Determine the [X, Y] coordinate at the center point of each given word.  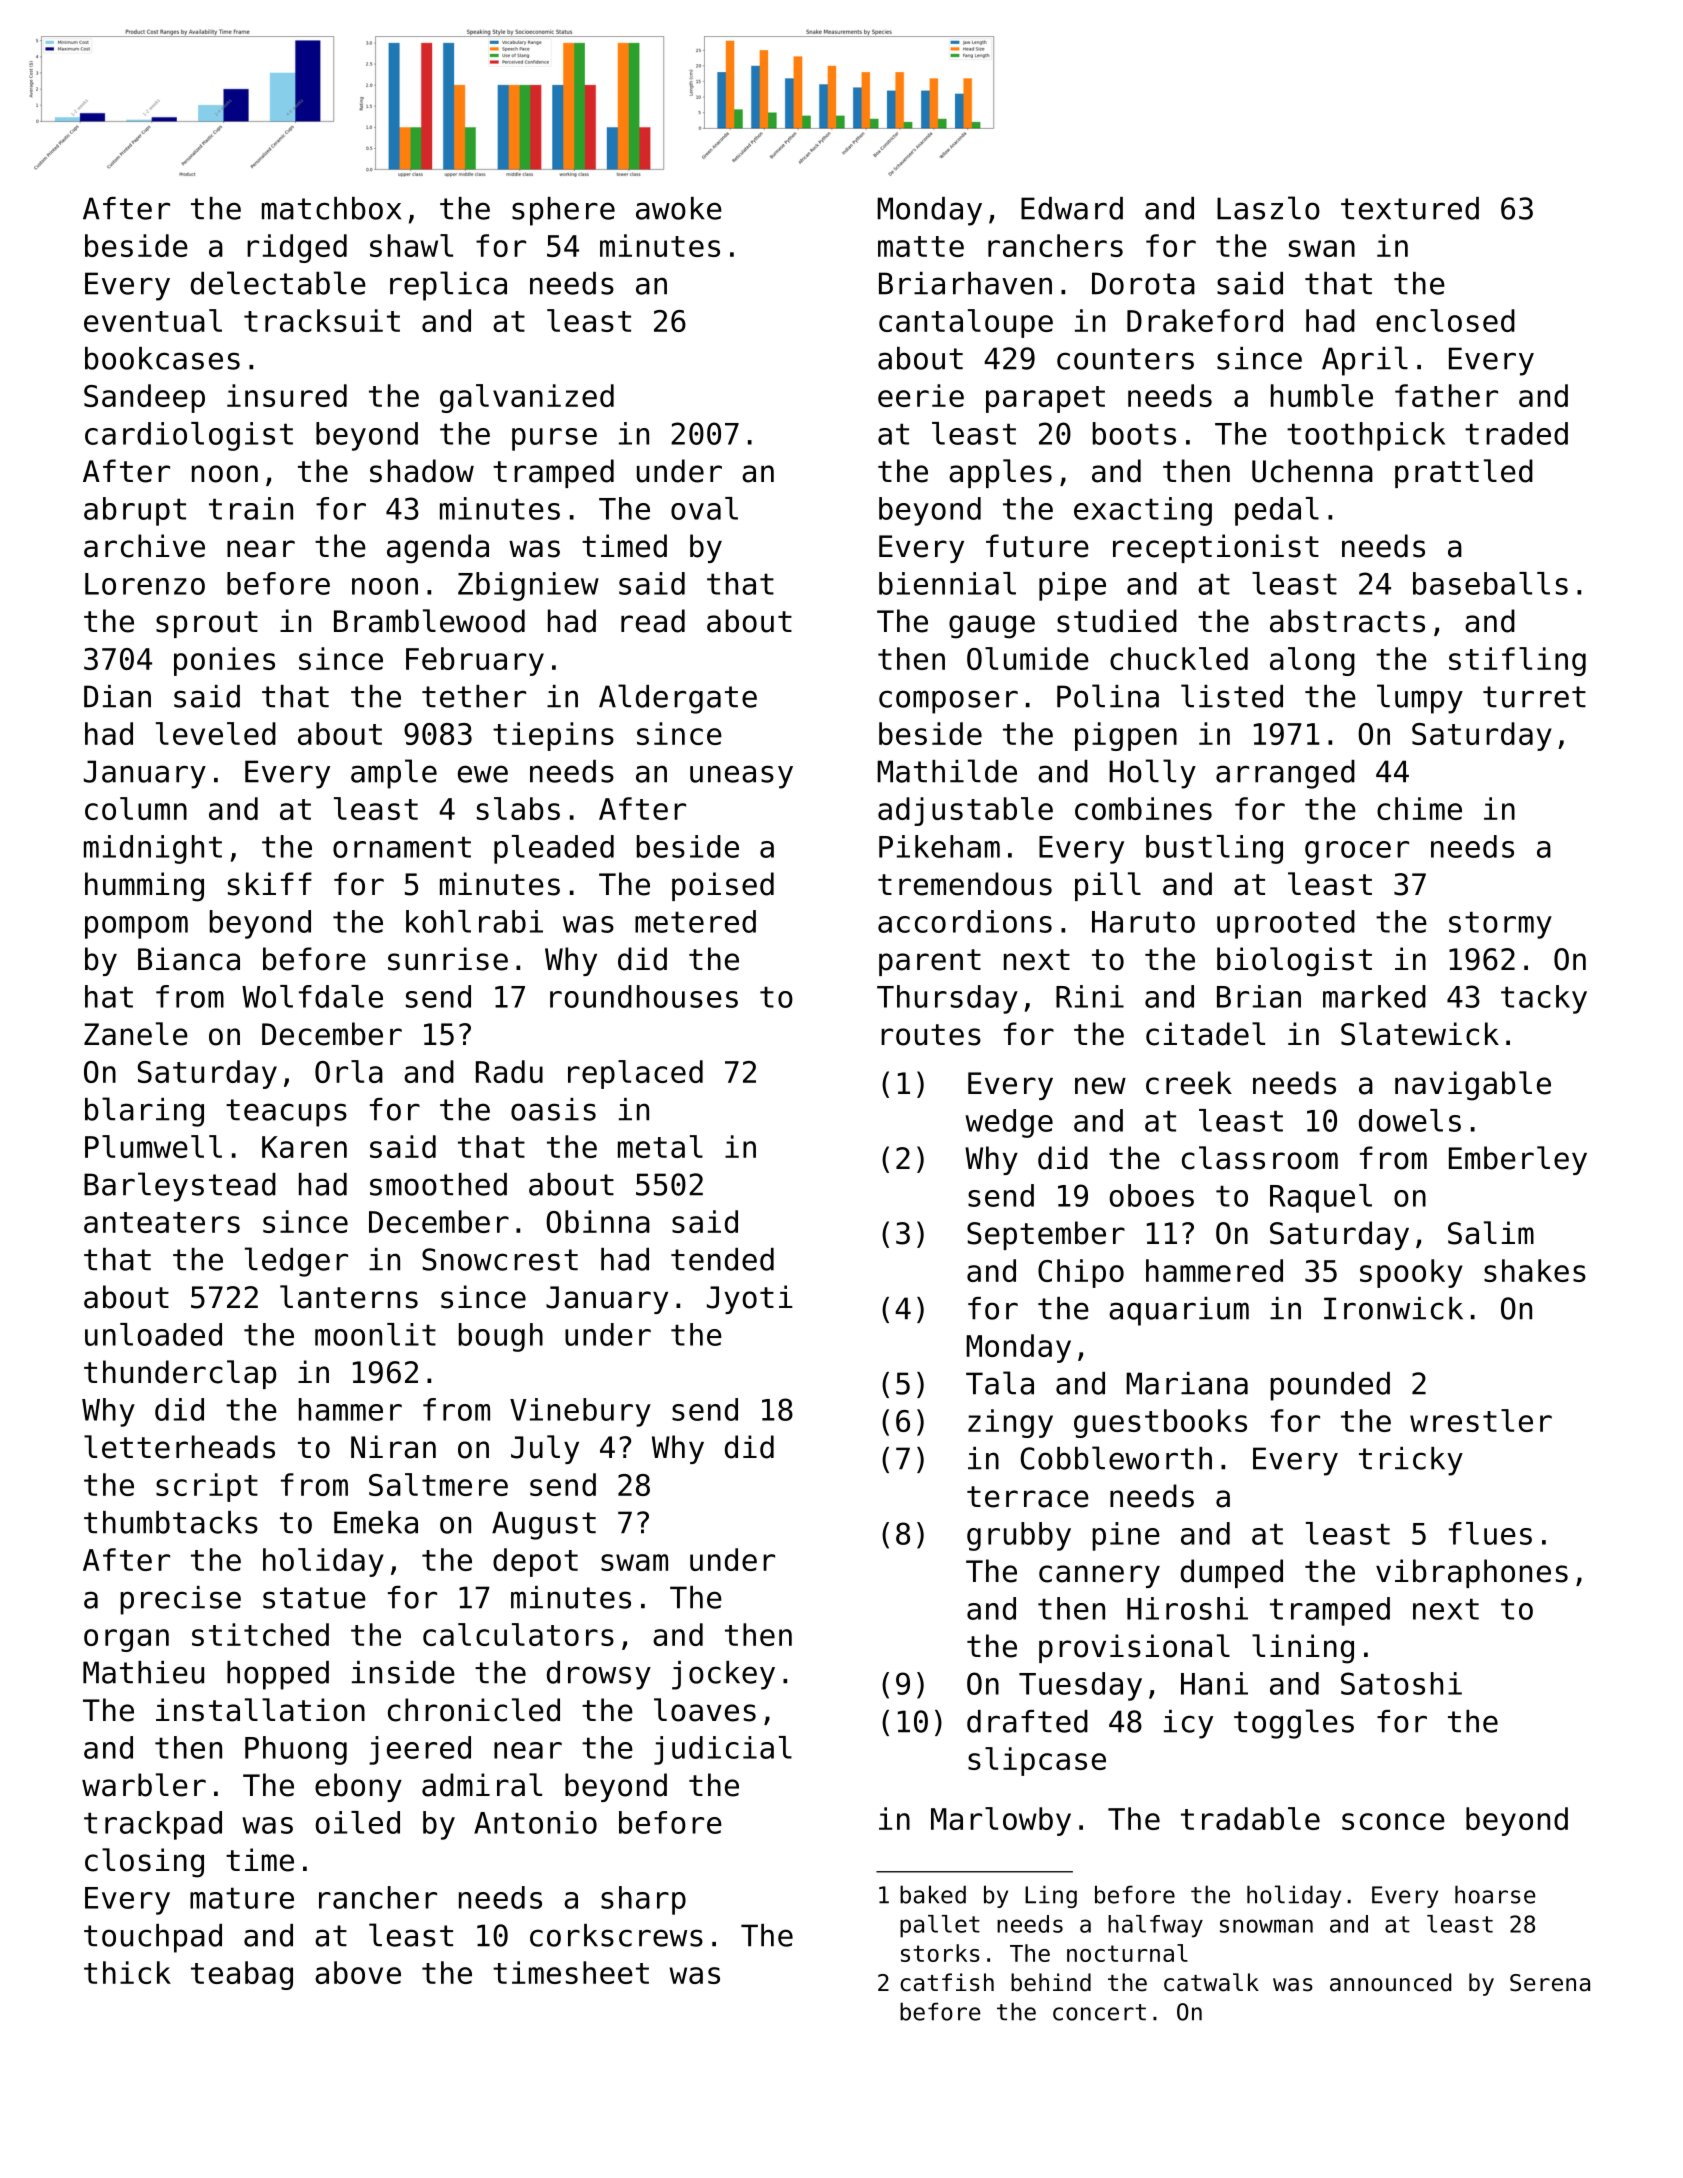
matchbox [331, 208]
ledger [296, 1262]
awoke [679, 208]
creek [1189, 1083]
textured [1410, 208]
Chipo [1081, 1273]
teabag [242, 1975]
